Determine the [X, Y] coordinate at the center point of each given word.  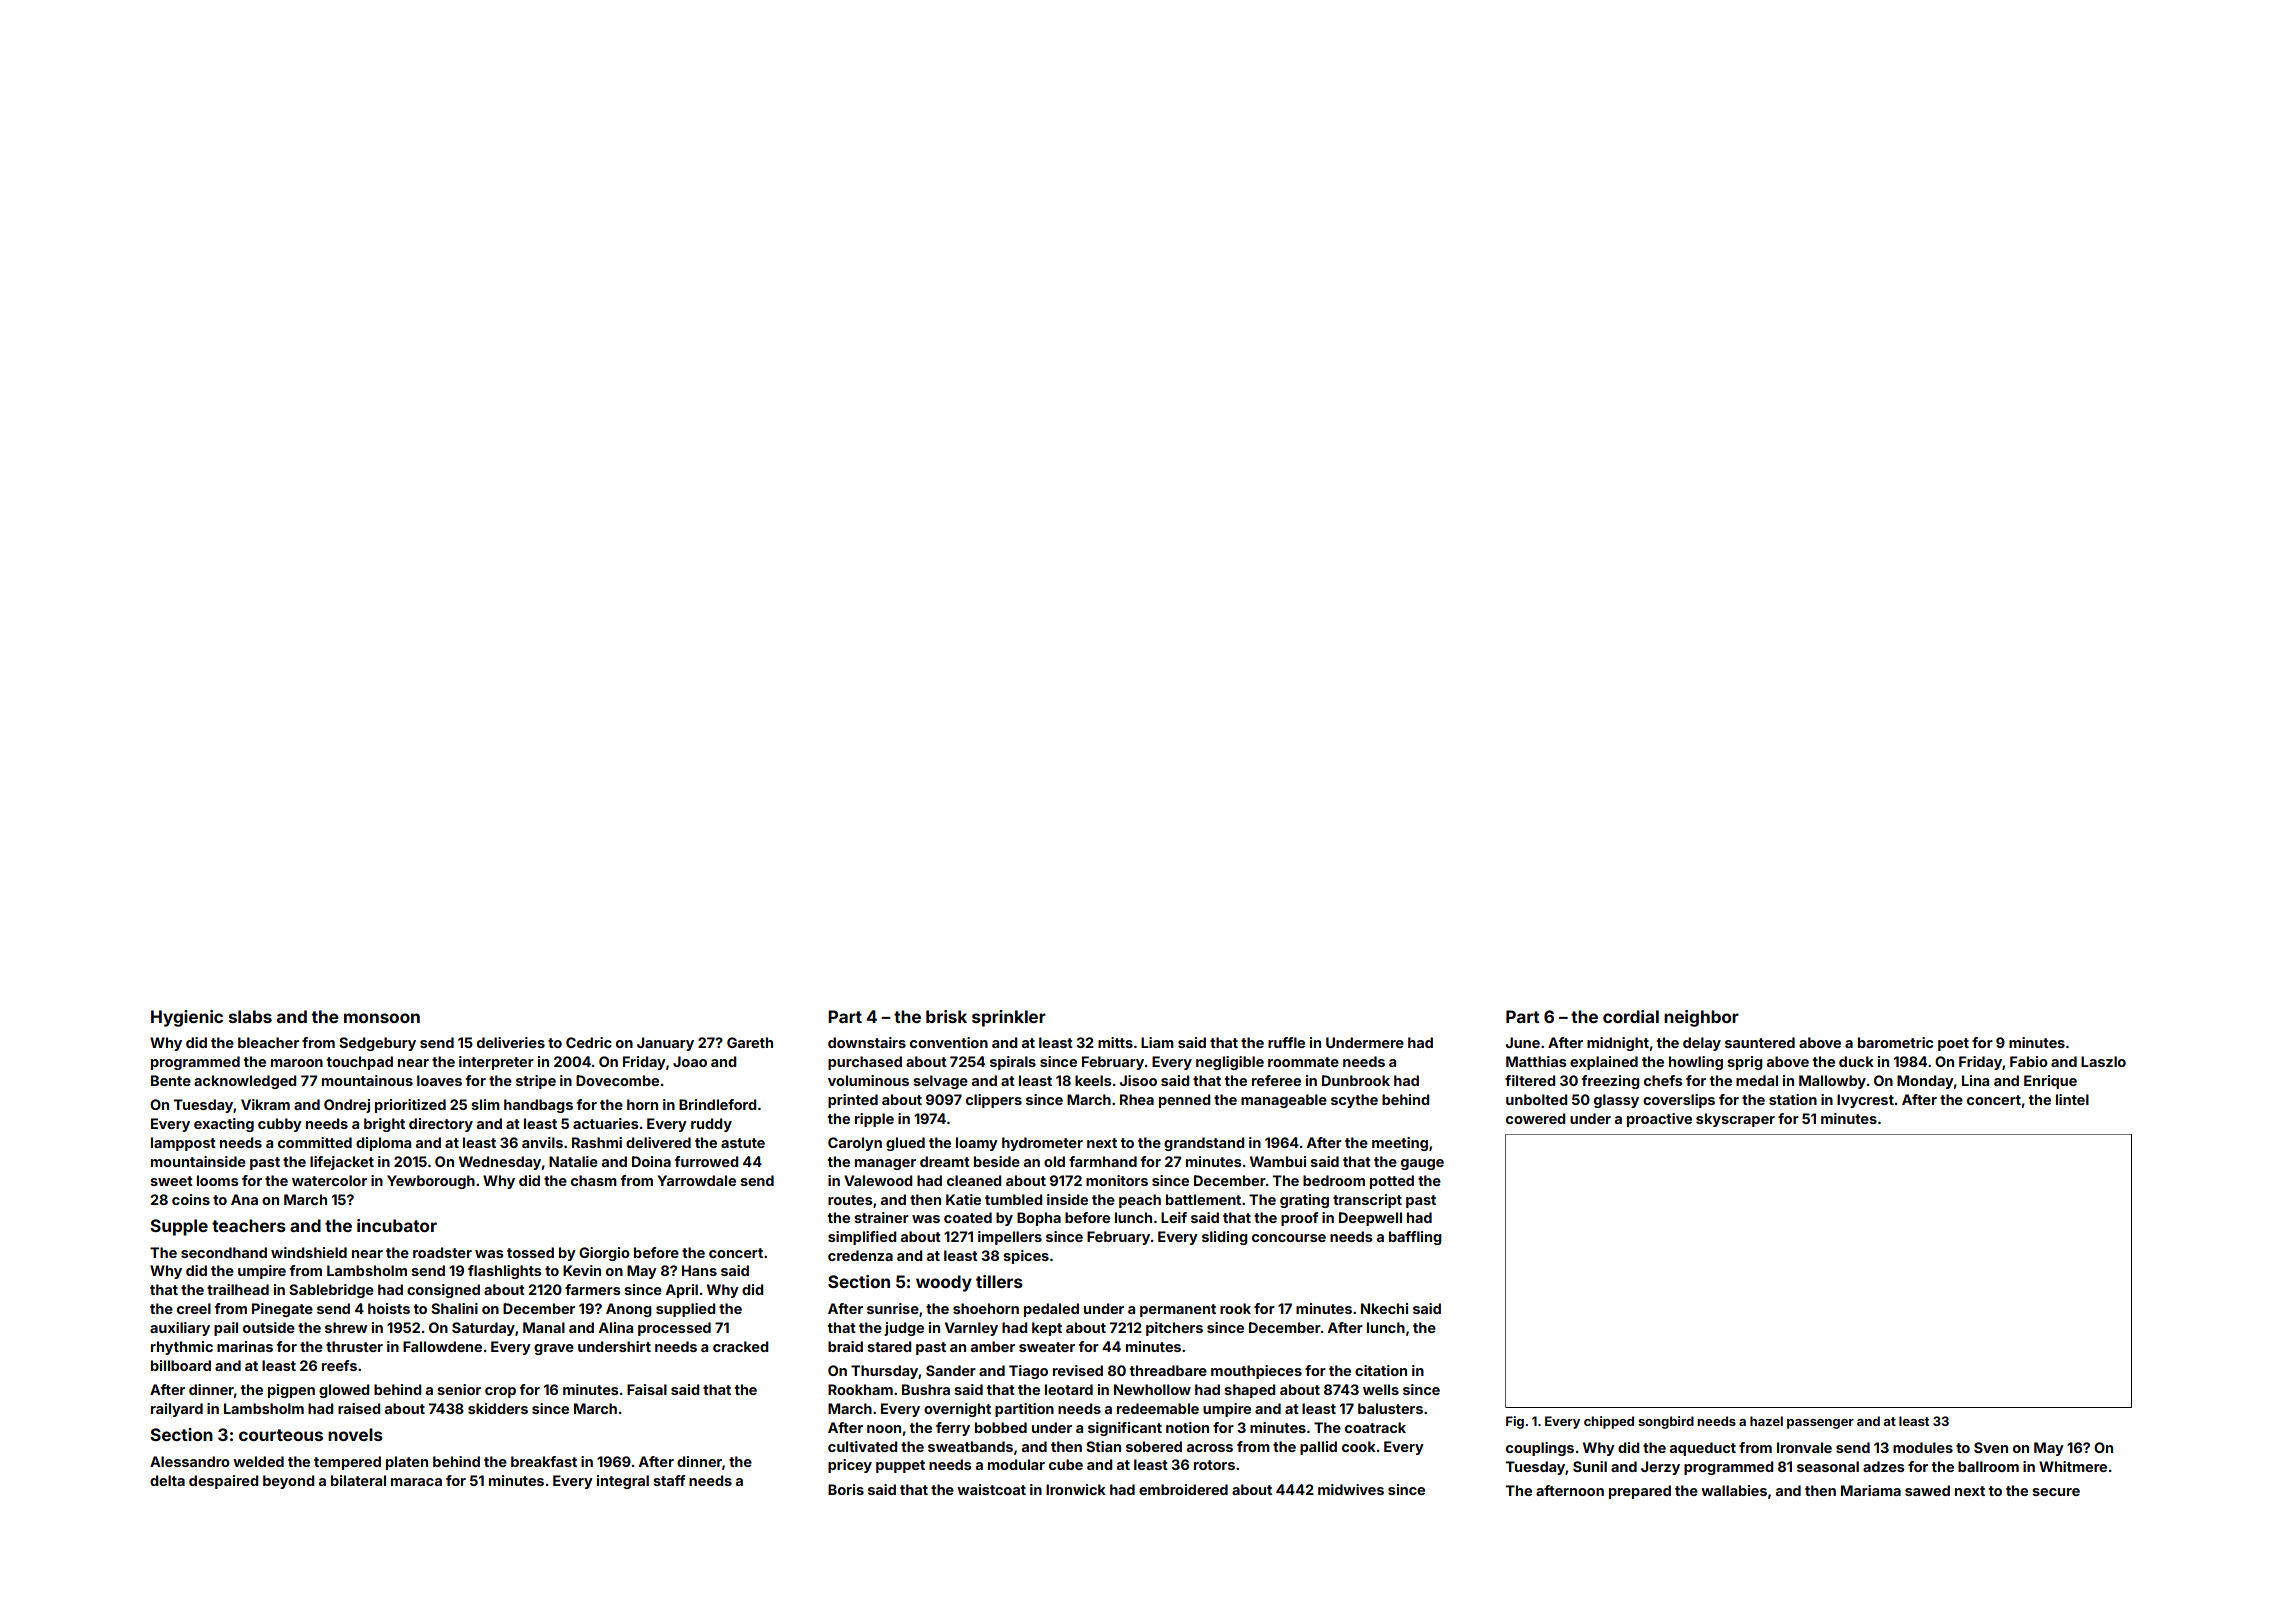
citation [1381, 1370]
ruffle [1286, 1042]
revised [1078, 1370]
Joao [690, 1061]
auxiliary [180, 1329]
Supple [179, 1227]
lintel [2072, 1099]
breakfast [544, 1461]
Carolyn [855, 1144]
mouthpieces [1256, 1372]
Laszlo [2103, 1061]
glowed [344, 1391]
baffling [1415, 1238]
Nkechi [1384, 1308]
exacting [224, 1125]
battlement [1203, 1199]
